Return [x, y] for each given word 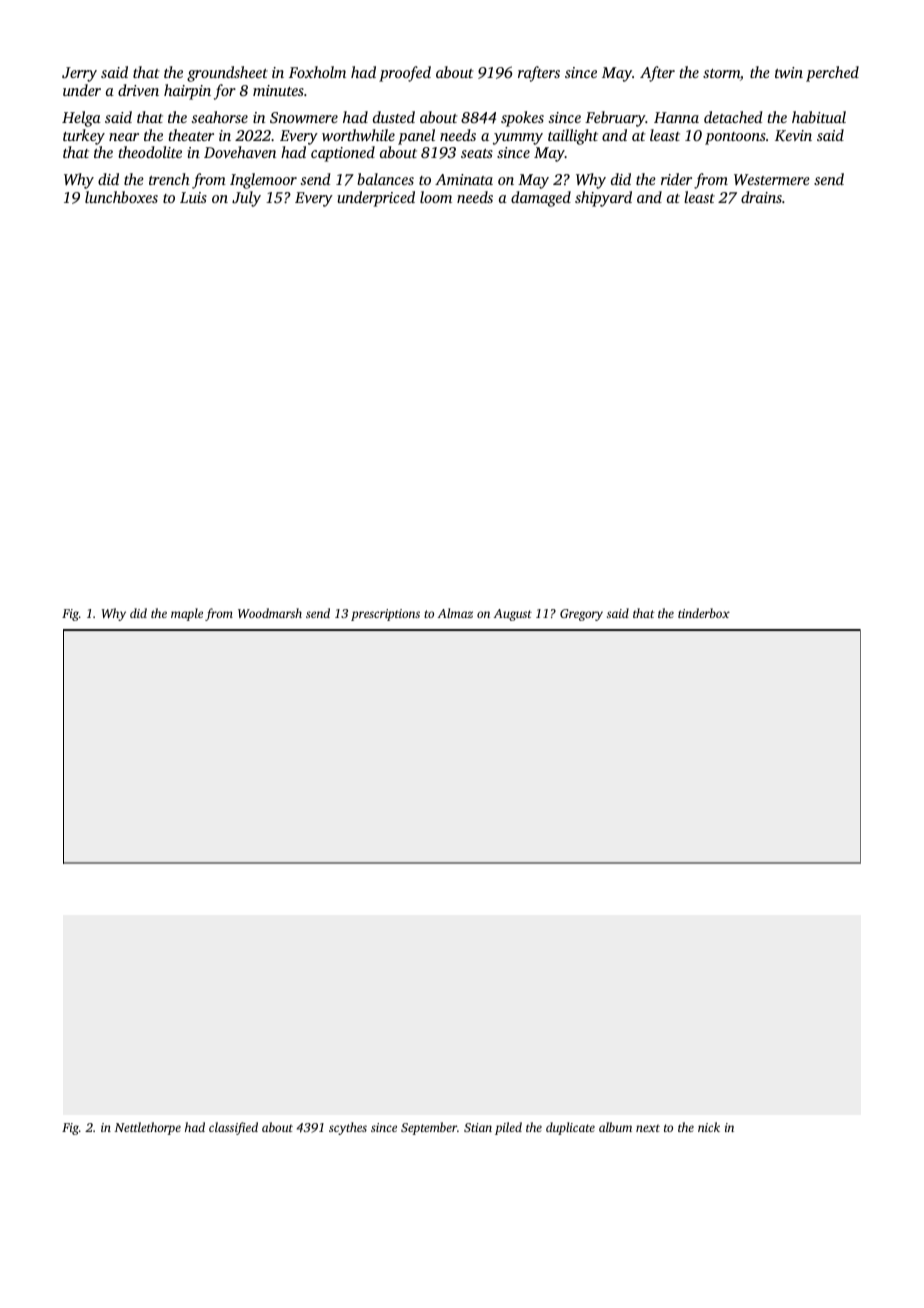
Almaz [455, 613]
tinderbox [704, 613]
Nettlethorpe [148, 1128]
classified [233, 1128]
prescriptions [385, 615]
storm [721, 73]
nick [709, 1127]
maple [187, 614]
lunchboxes [121, 197]
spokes [522, 119]
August [513, 615]
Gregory [581, 615]
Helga [81, 119]
